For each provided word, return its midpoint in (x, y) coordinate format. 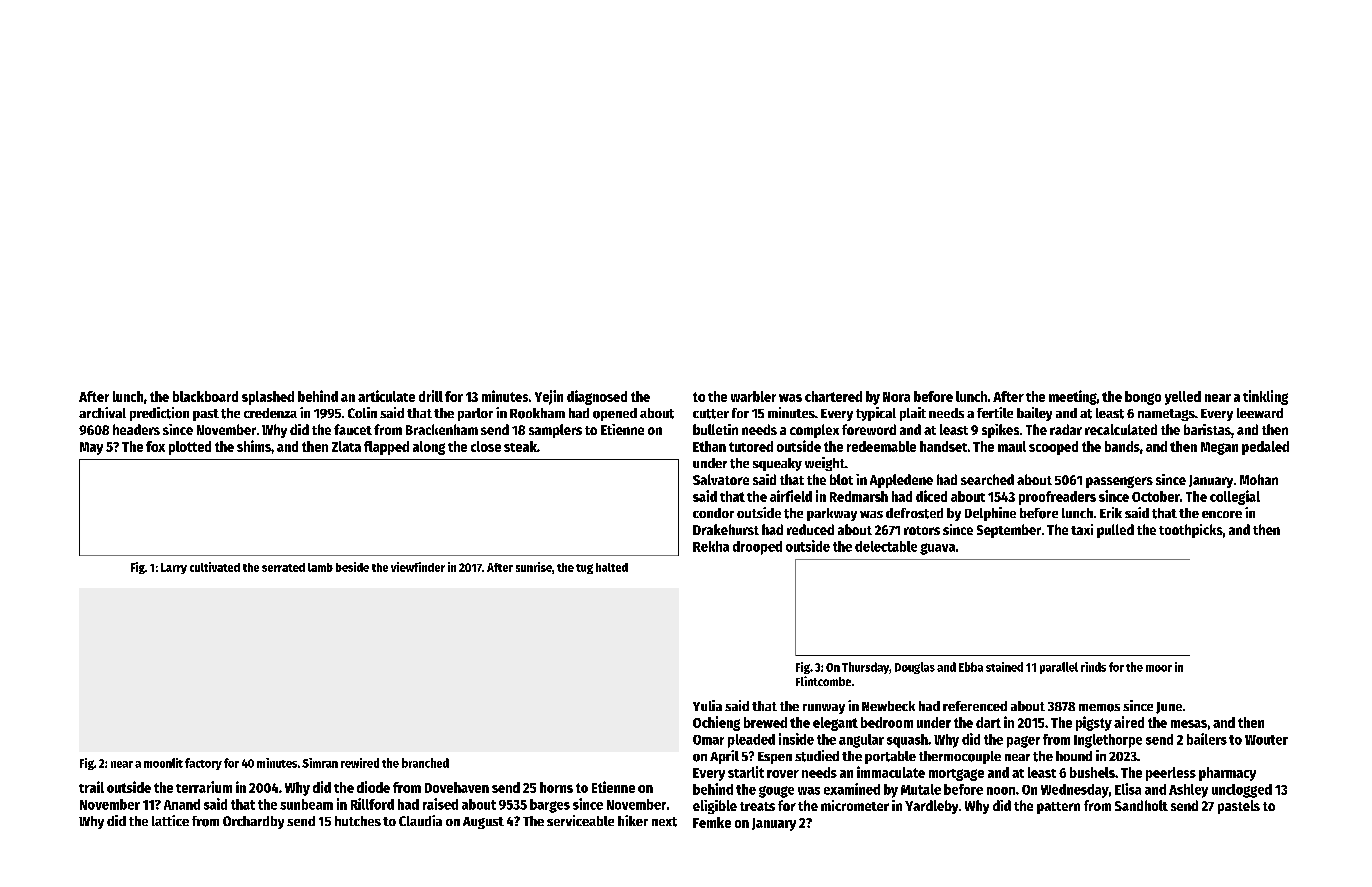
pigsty (1094, 723)
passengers (1119, 482)
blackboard (205, 396)
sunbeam (306, 804)
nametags (1166, 415)
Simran (320, 763)
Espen (775, 758)
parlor (475, 414)
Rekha (711, 546)
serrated (283, 567)
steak (520, 446)
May (91, 448)
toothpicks (1191, 531)
